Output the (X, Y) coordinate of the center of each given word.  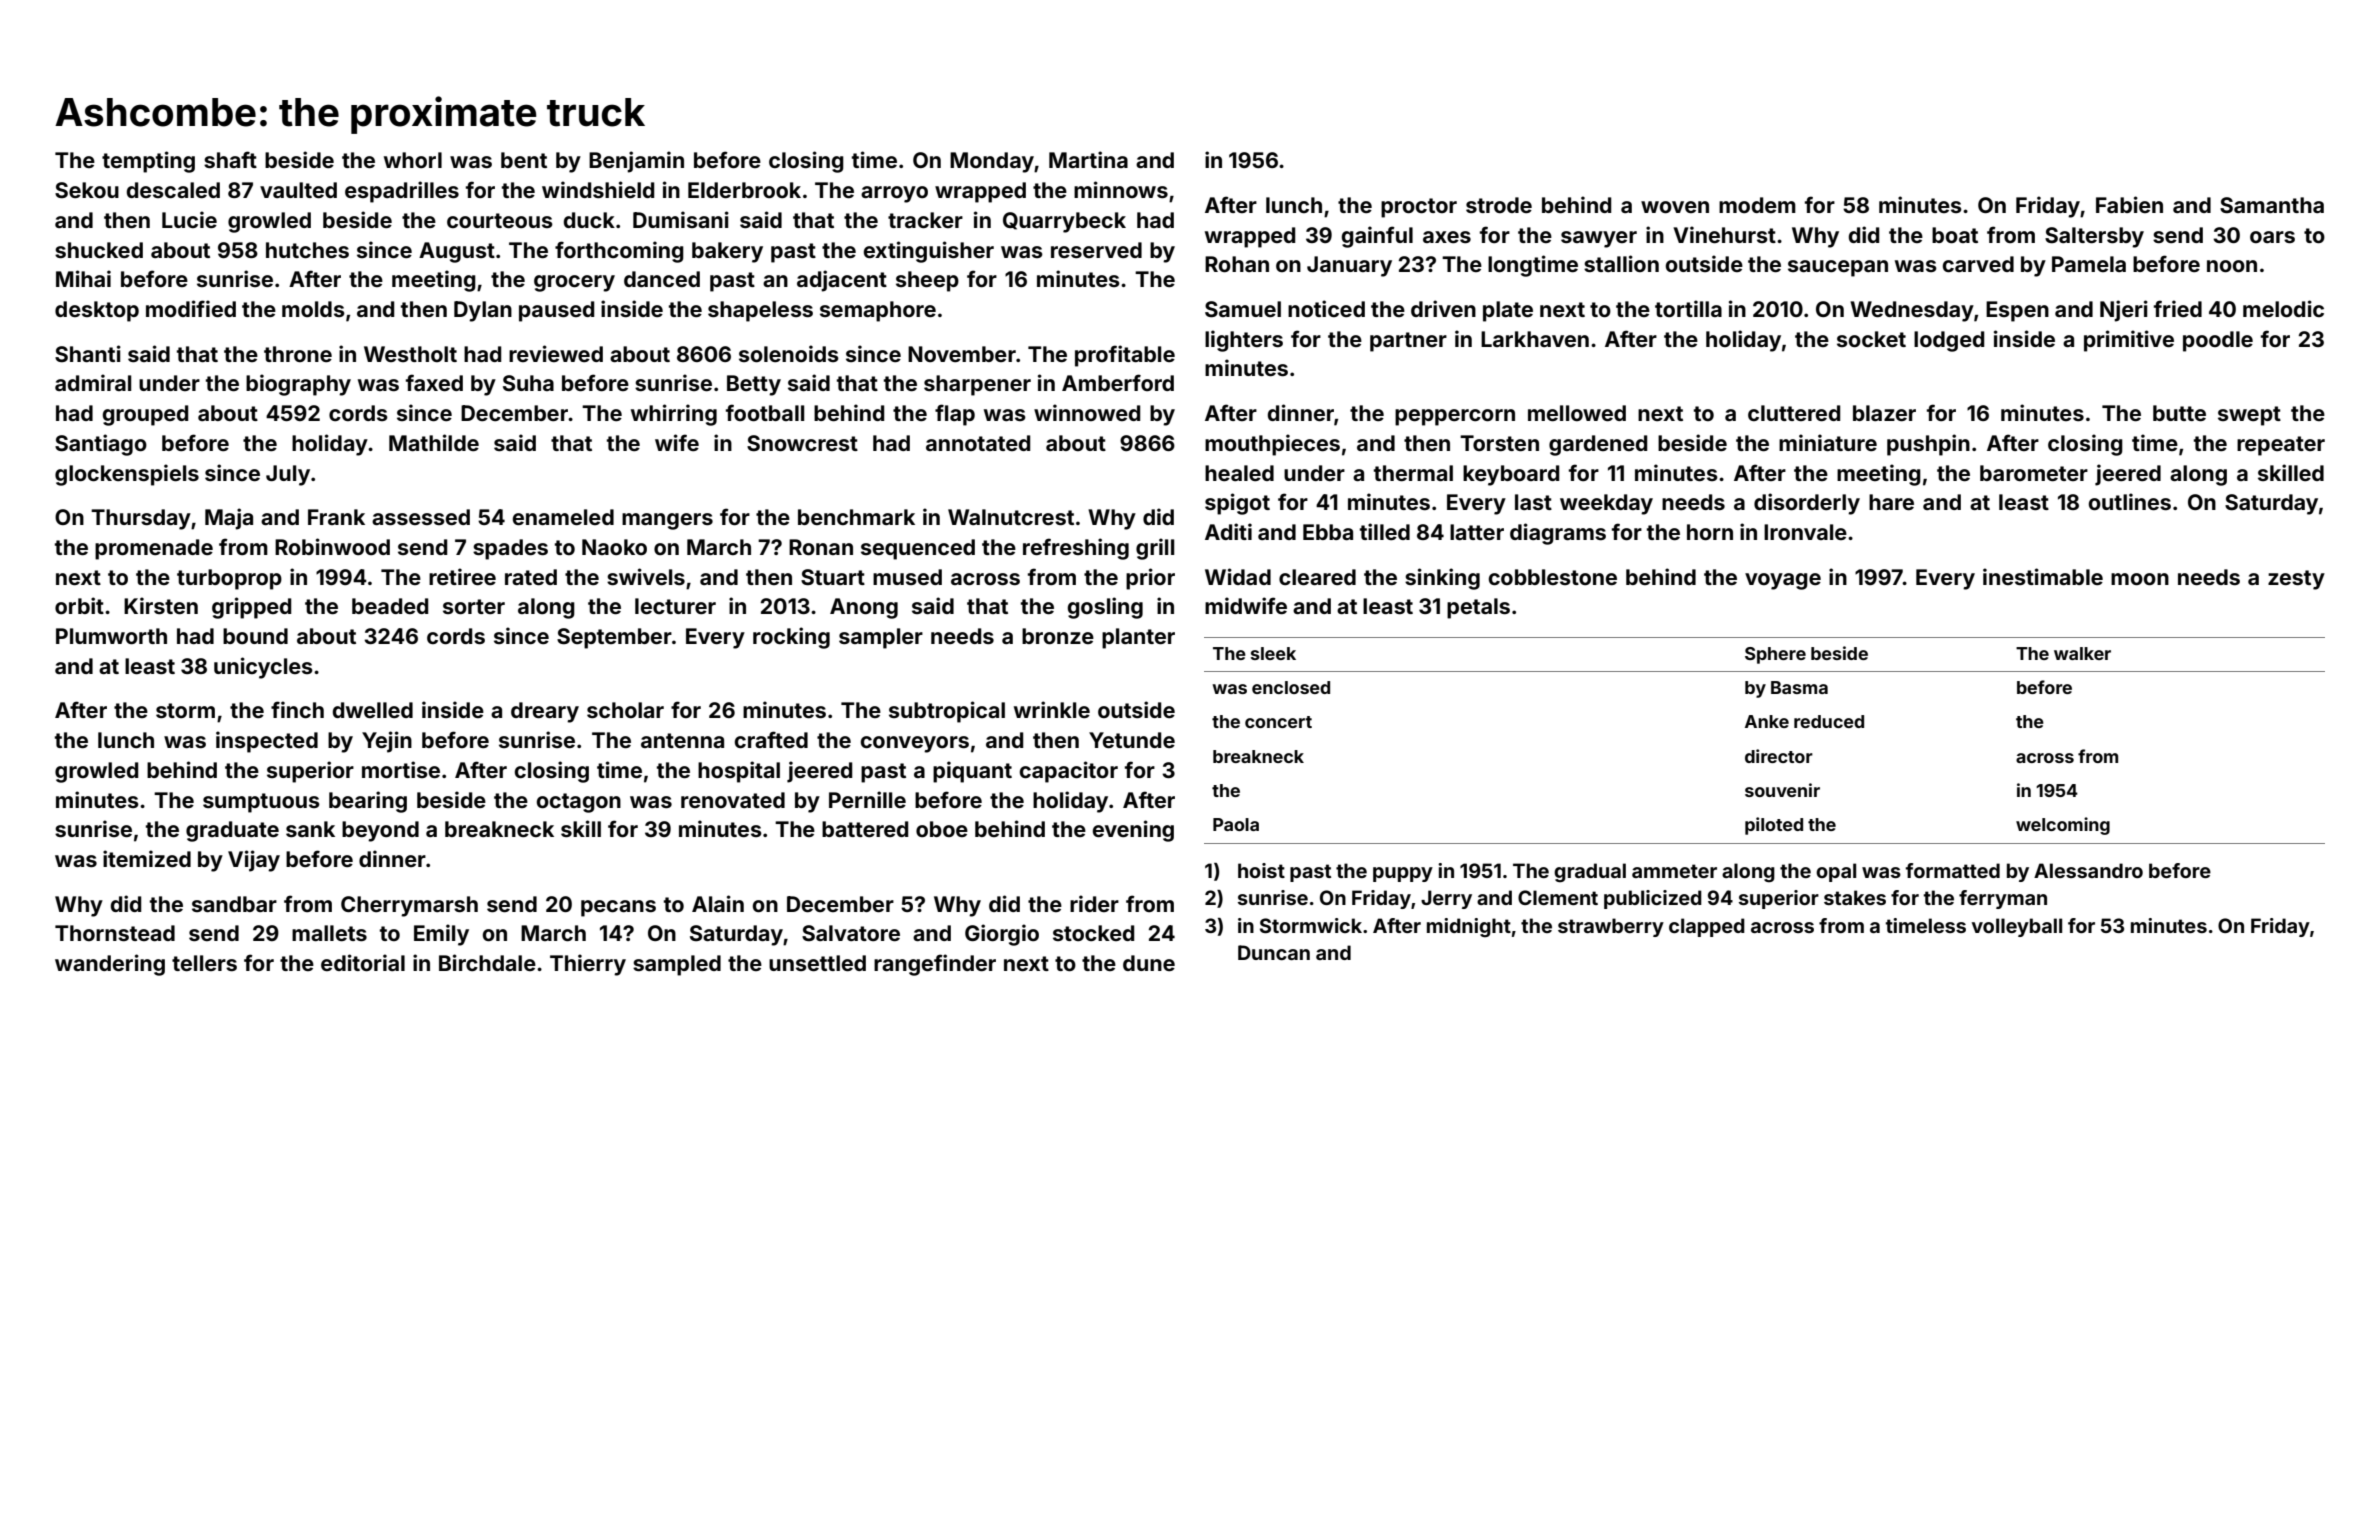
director (1779, 756)
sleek (1273, 653)
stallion (1621, 263)
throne (298, 354)
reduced (1829, 721)
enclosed (1291, 687)
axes (1447, 237)
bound (255, 636)
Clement (1558, 897)
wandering (110, 965)
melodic (2283, 308)
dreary (545, 712)
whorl (413, 160)
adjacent (842, 281)
